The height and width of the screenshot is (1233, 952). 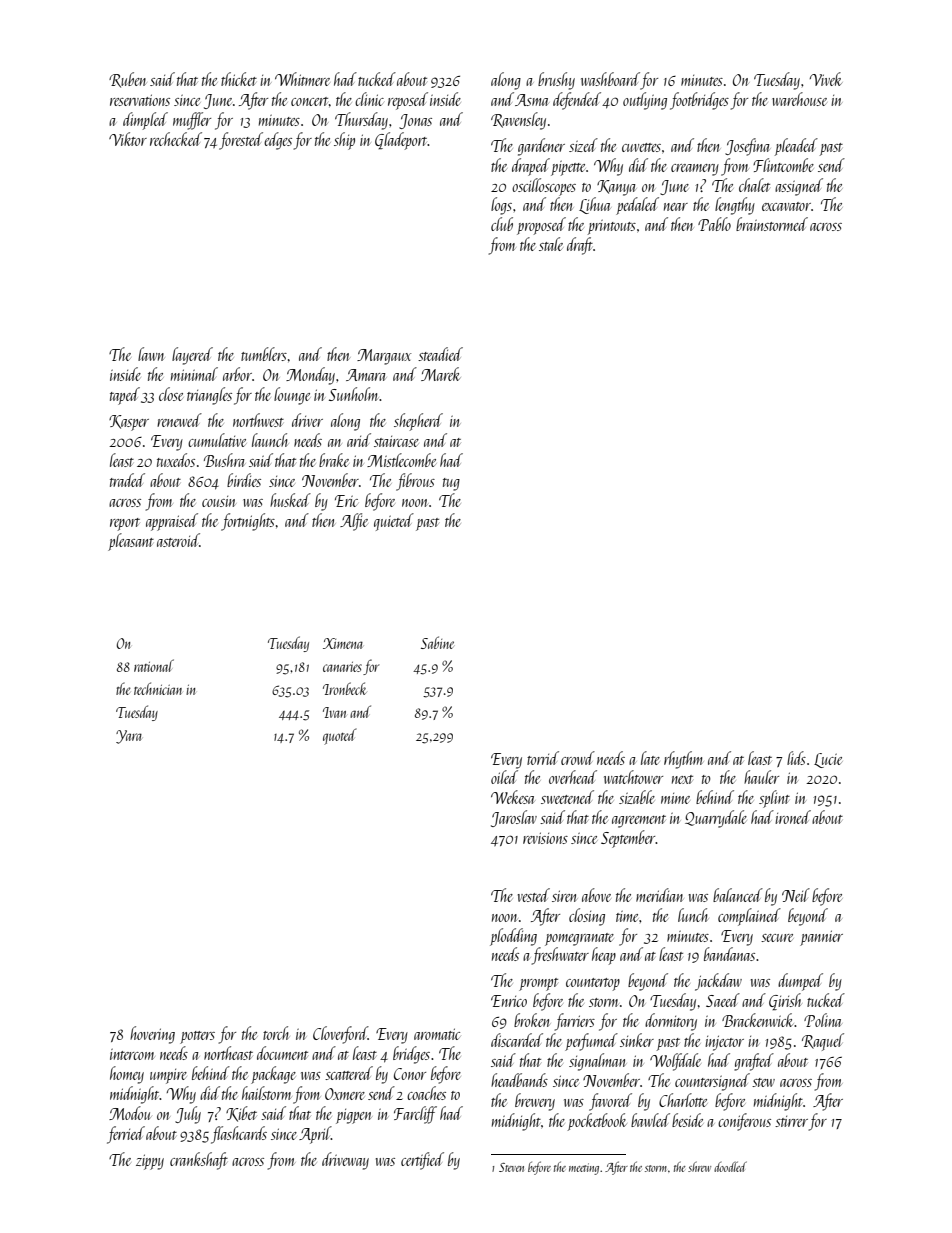 What do you see at coordinates (796, 758) in the screenshot?
I see `lids` at bounding box center [796, 758].
